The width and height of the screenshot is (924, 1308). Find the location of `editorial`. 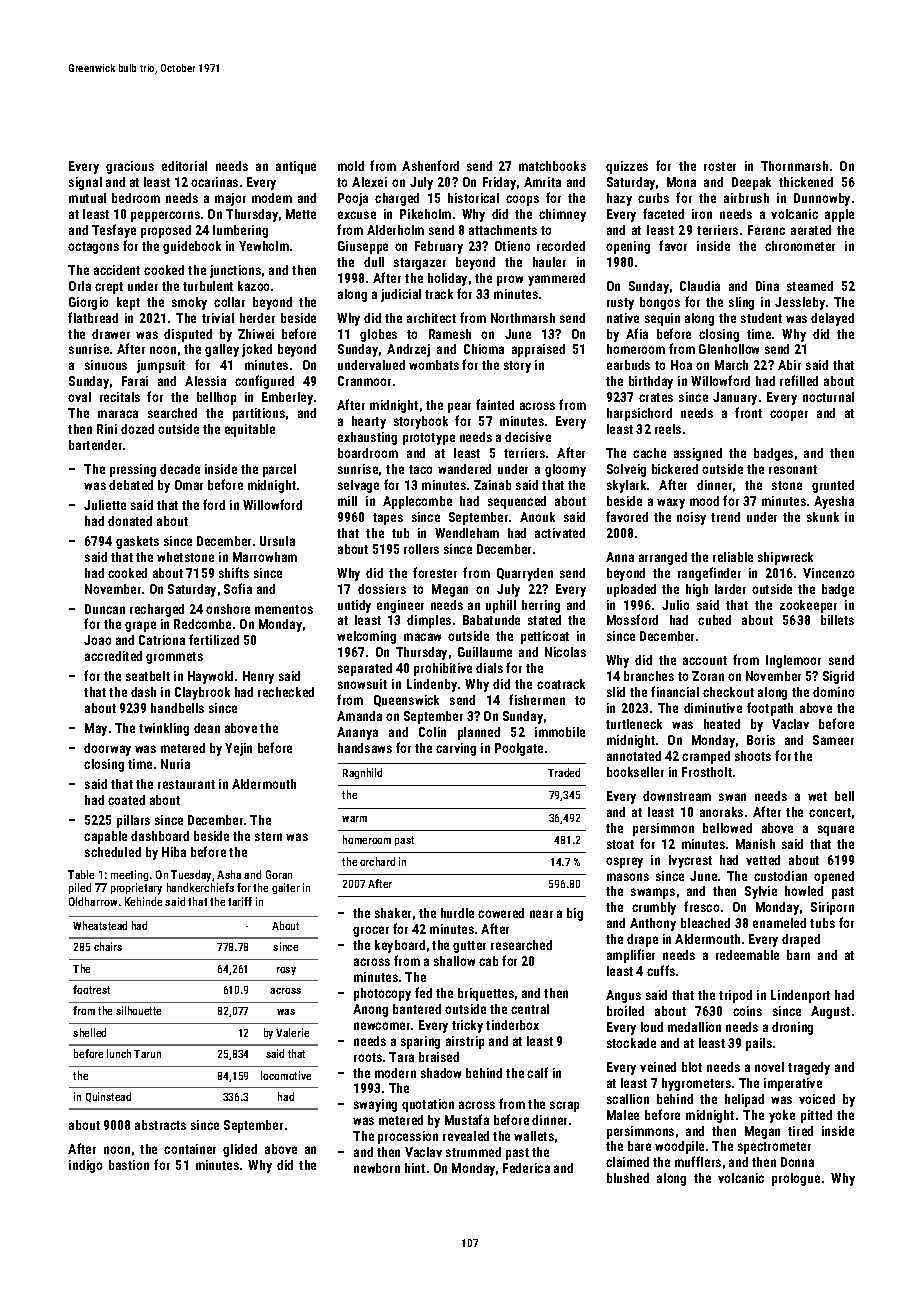

editorial is located at coordinates (184, 166).
